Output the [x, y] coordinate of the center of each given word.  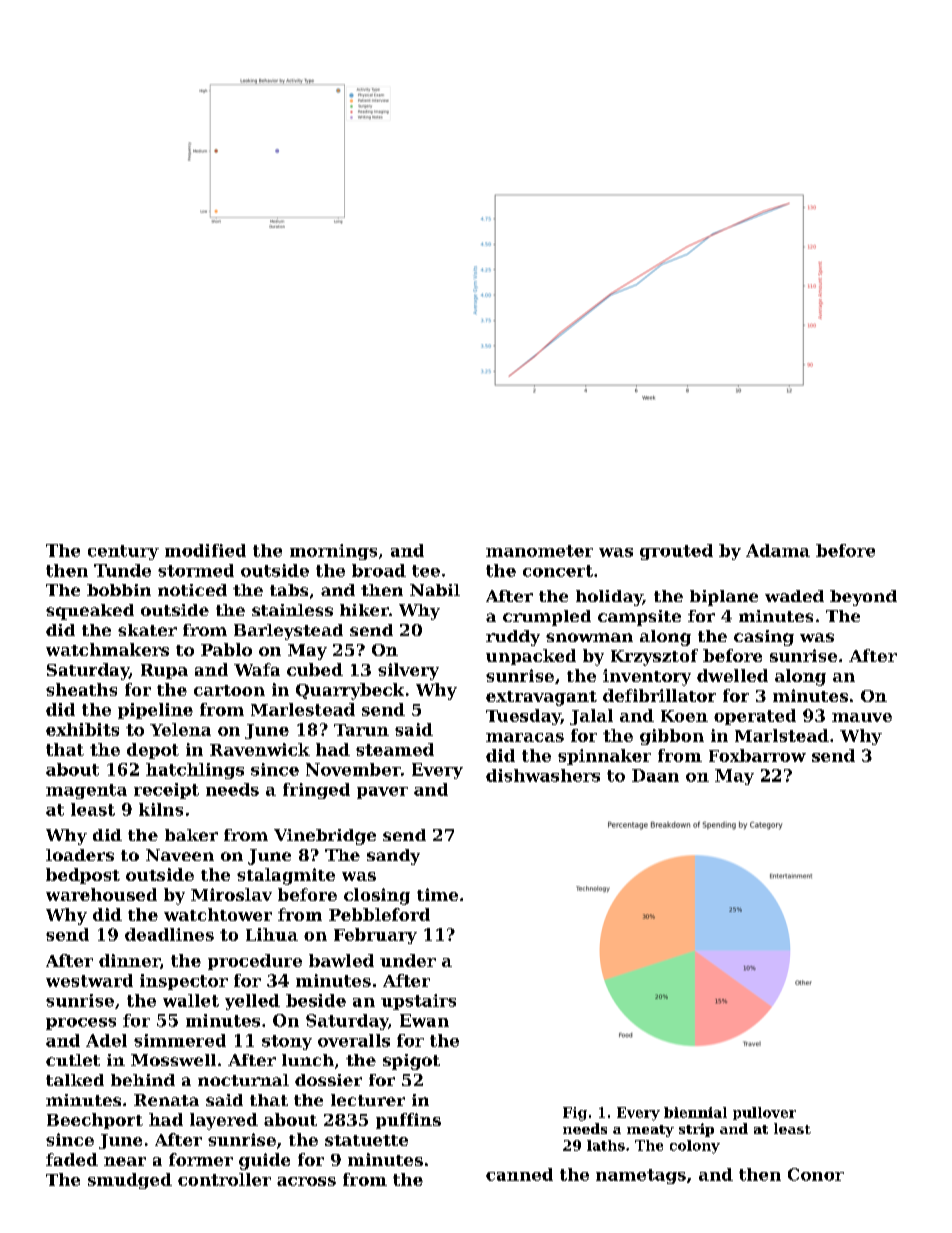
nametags [641, 1176]
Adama [778, 550]
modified [205, 550]
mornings [333, 552]
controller [224, 1179]
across [306, 1181]
